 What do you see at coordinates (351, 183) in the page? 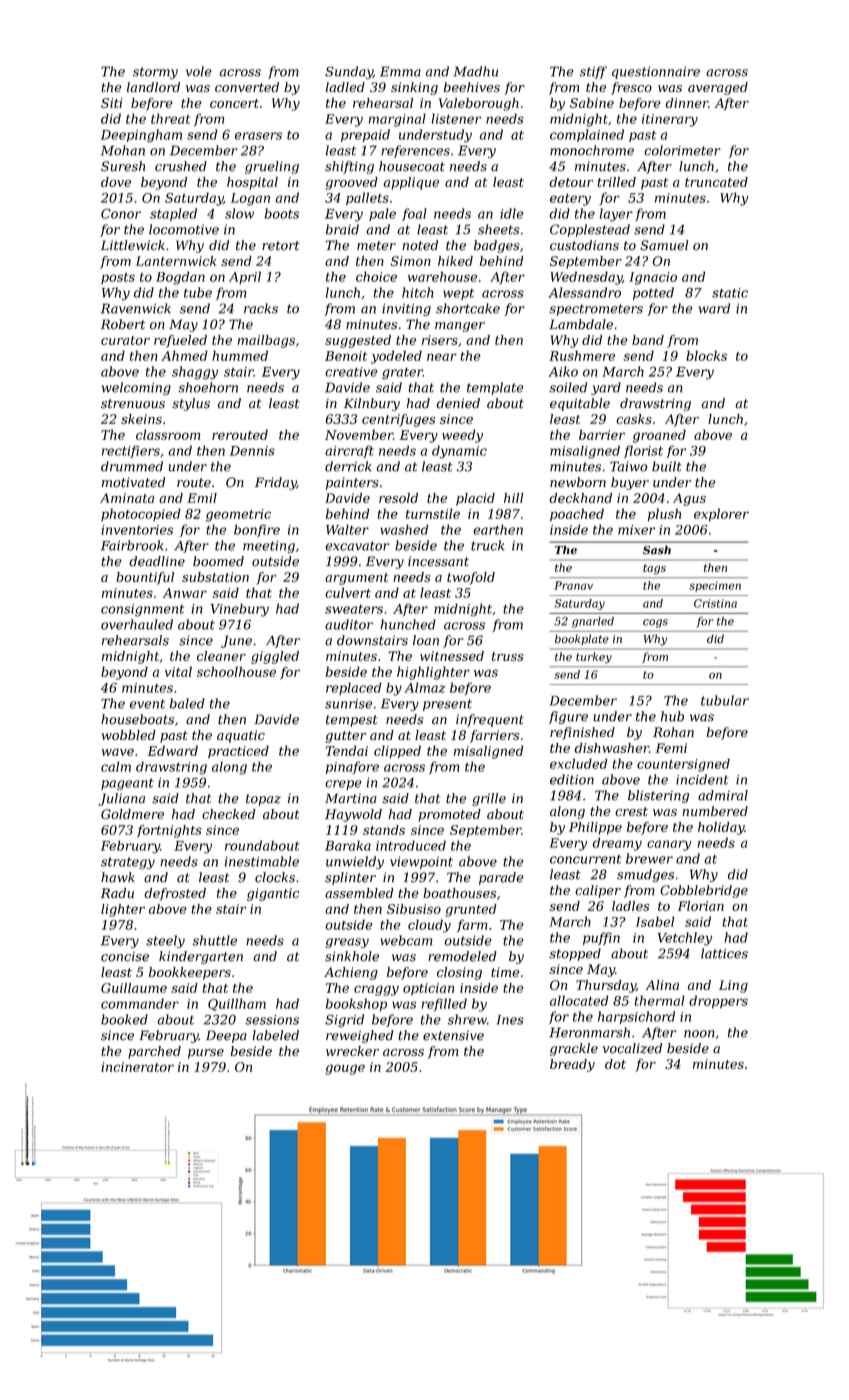
I see `grooved` at bounding box center [351, 183].
